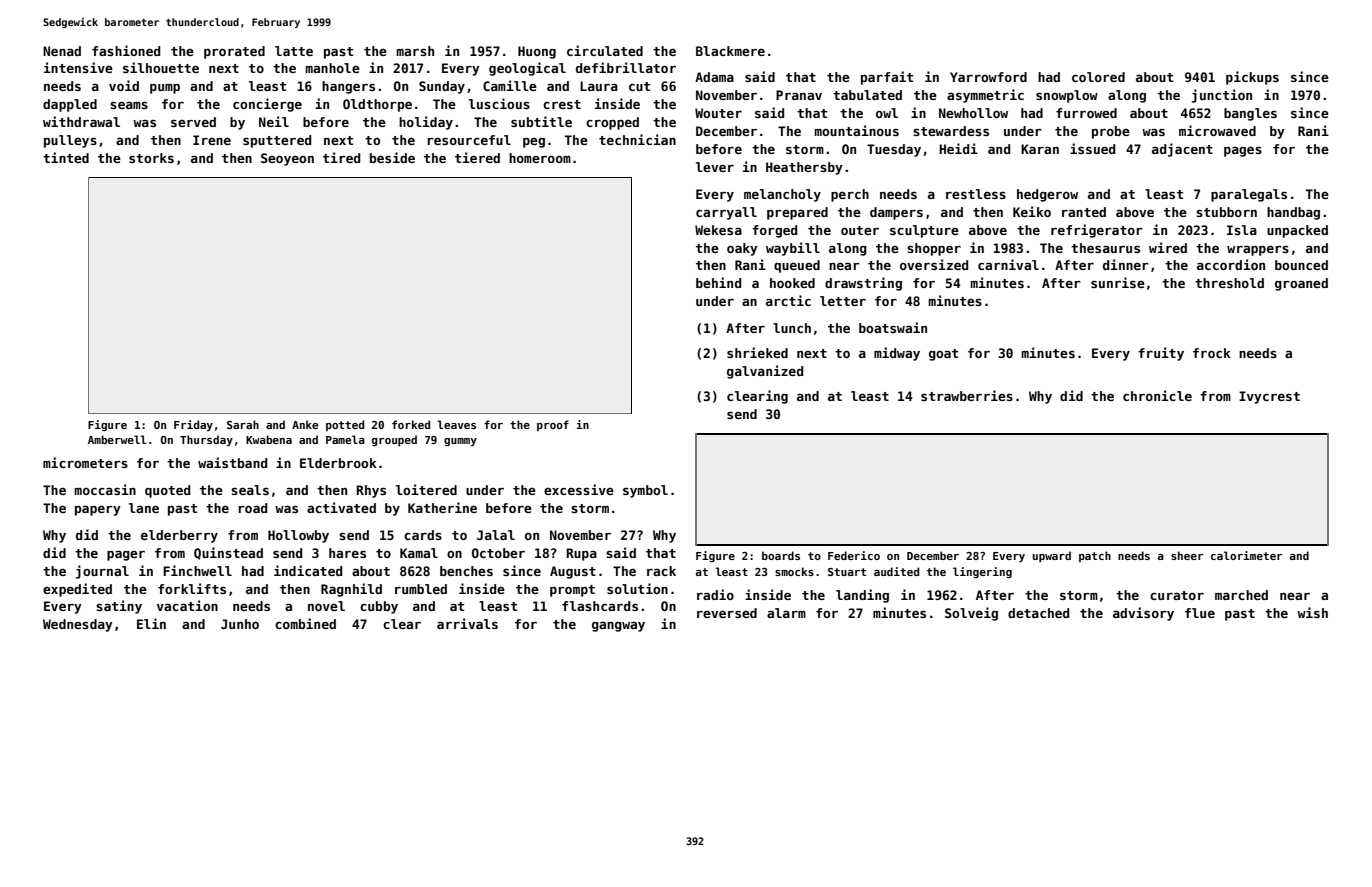 This screenshot has width=1372, height=887. I want to click on journal, so click(102, 572).
